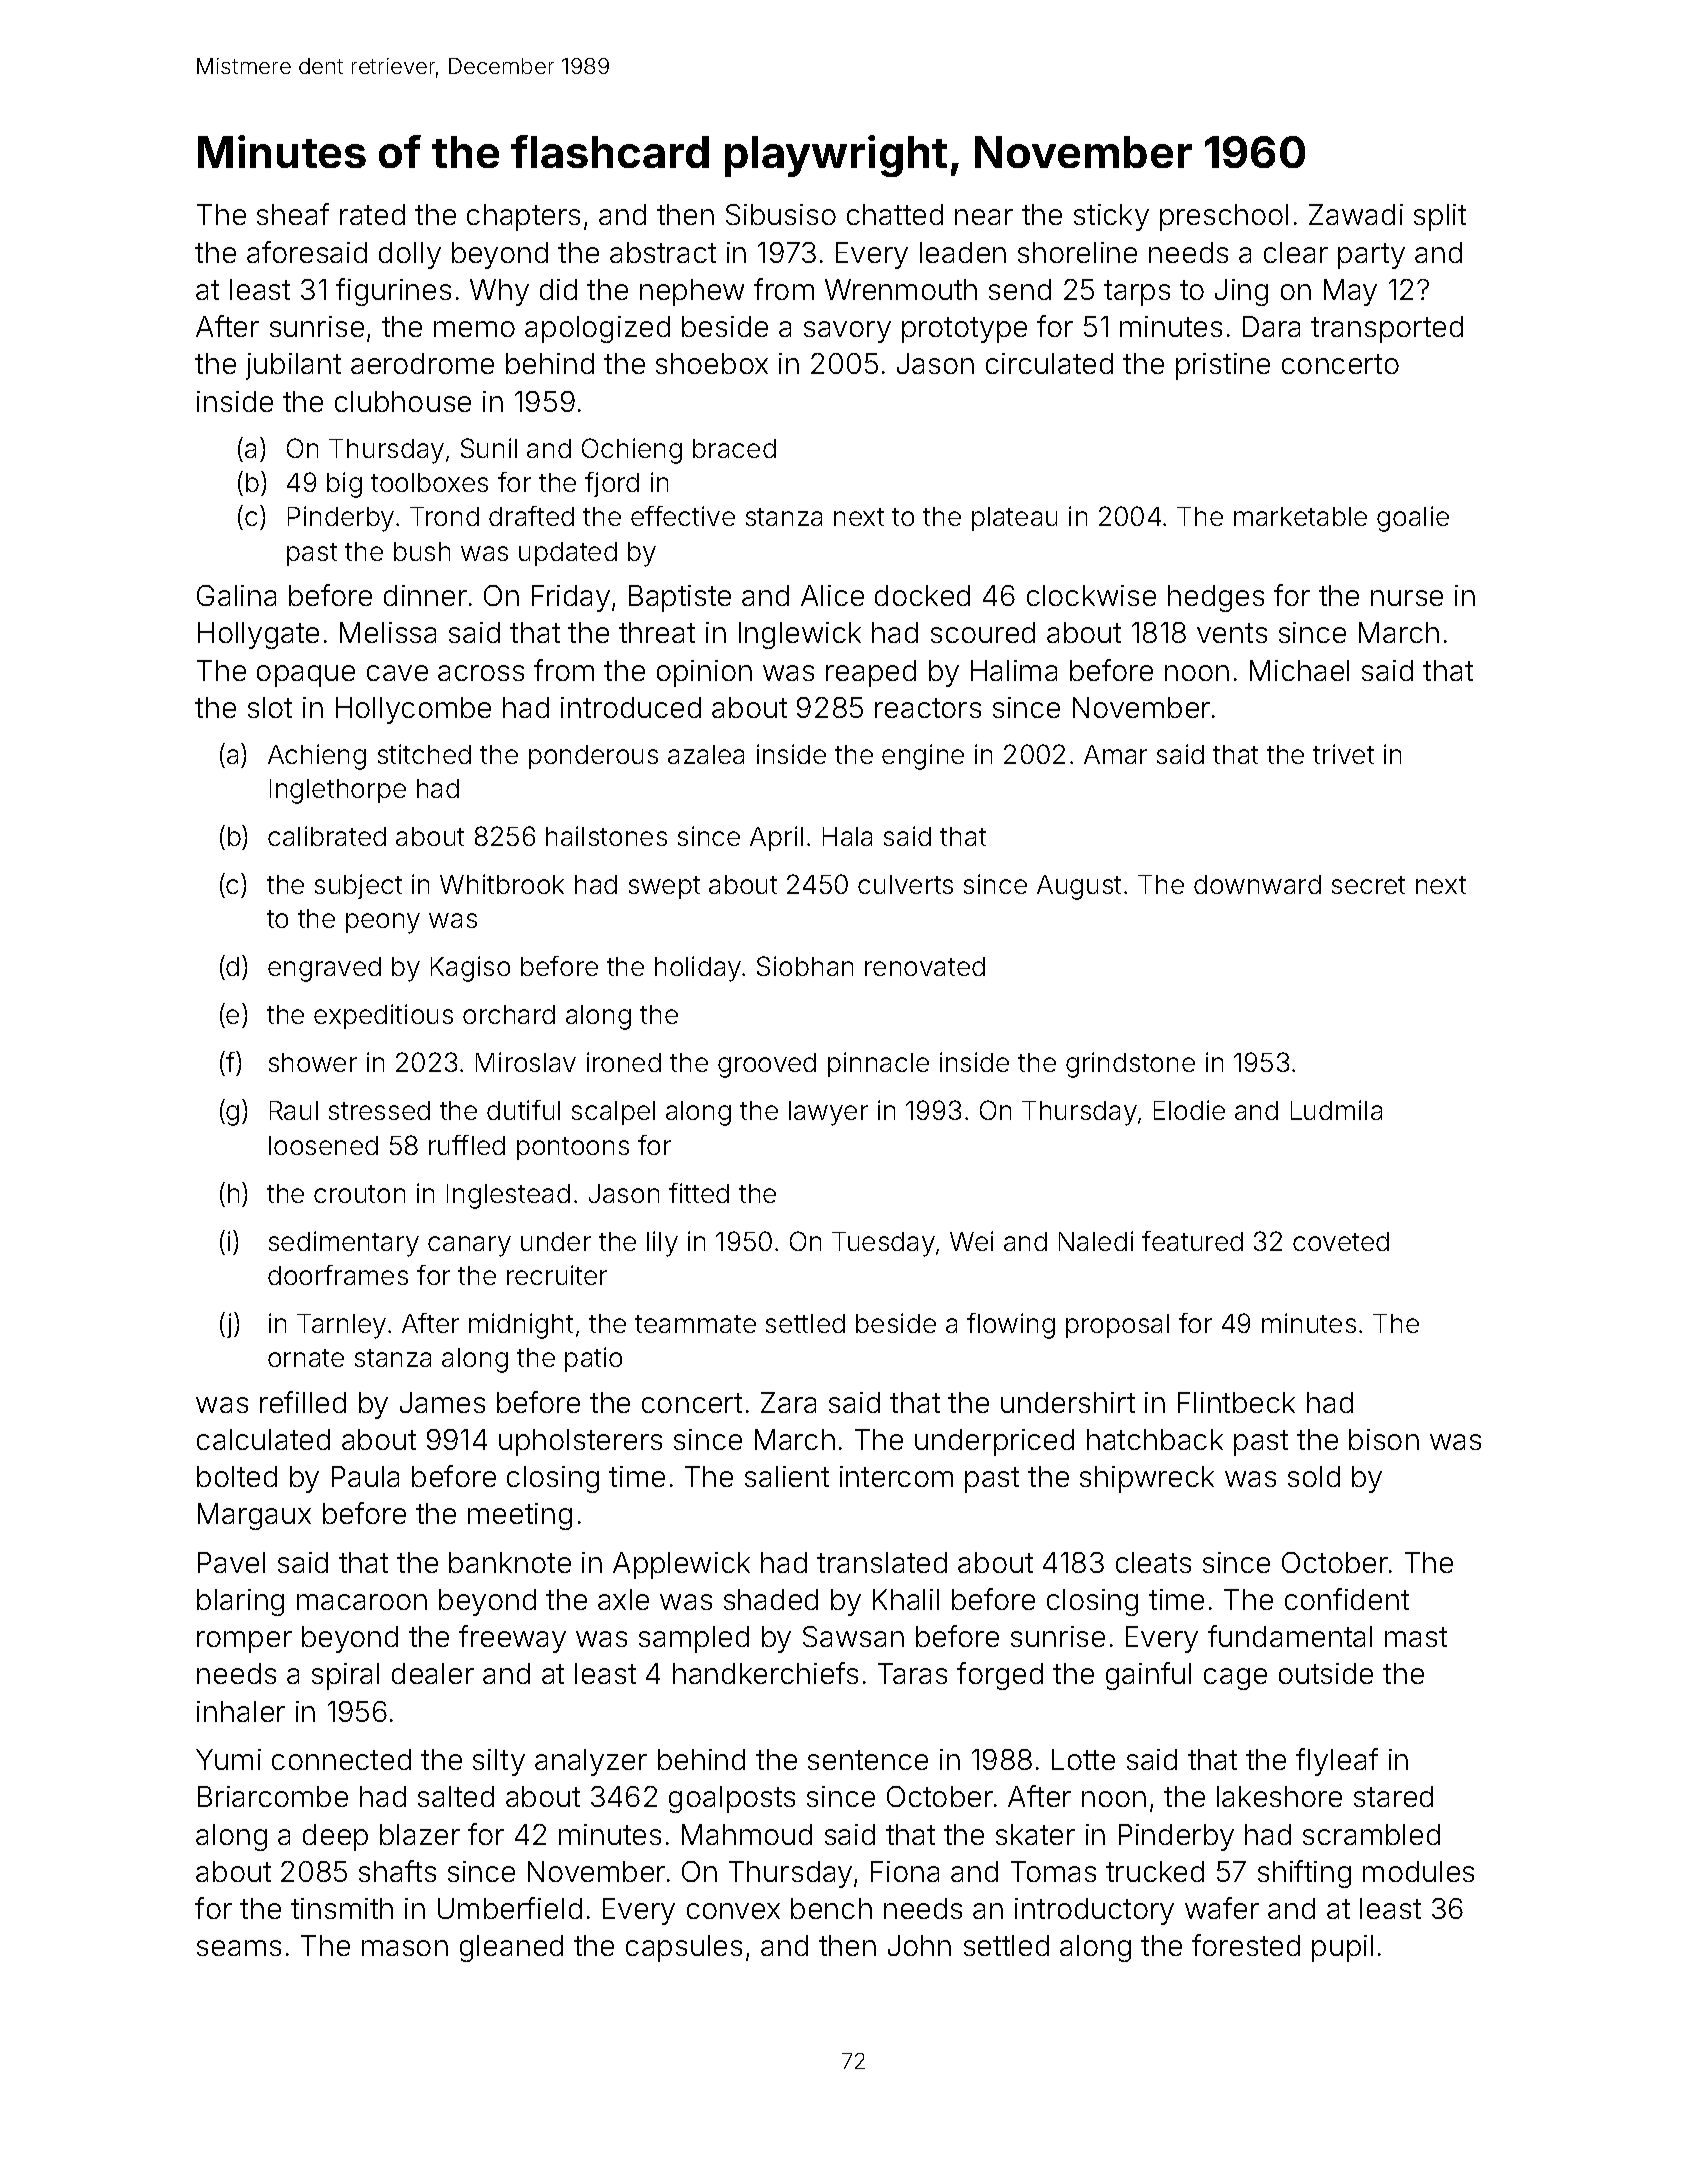 This image has height=2178, width=1683. What do you see at coordinates (442, 1402) in the image?
I see `James` at bounding box center [442, 1402].
